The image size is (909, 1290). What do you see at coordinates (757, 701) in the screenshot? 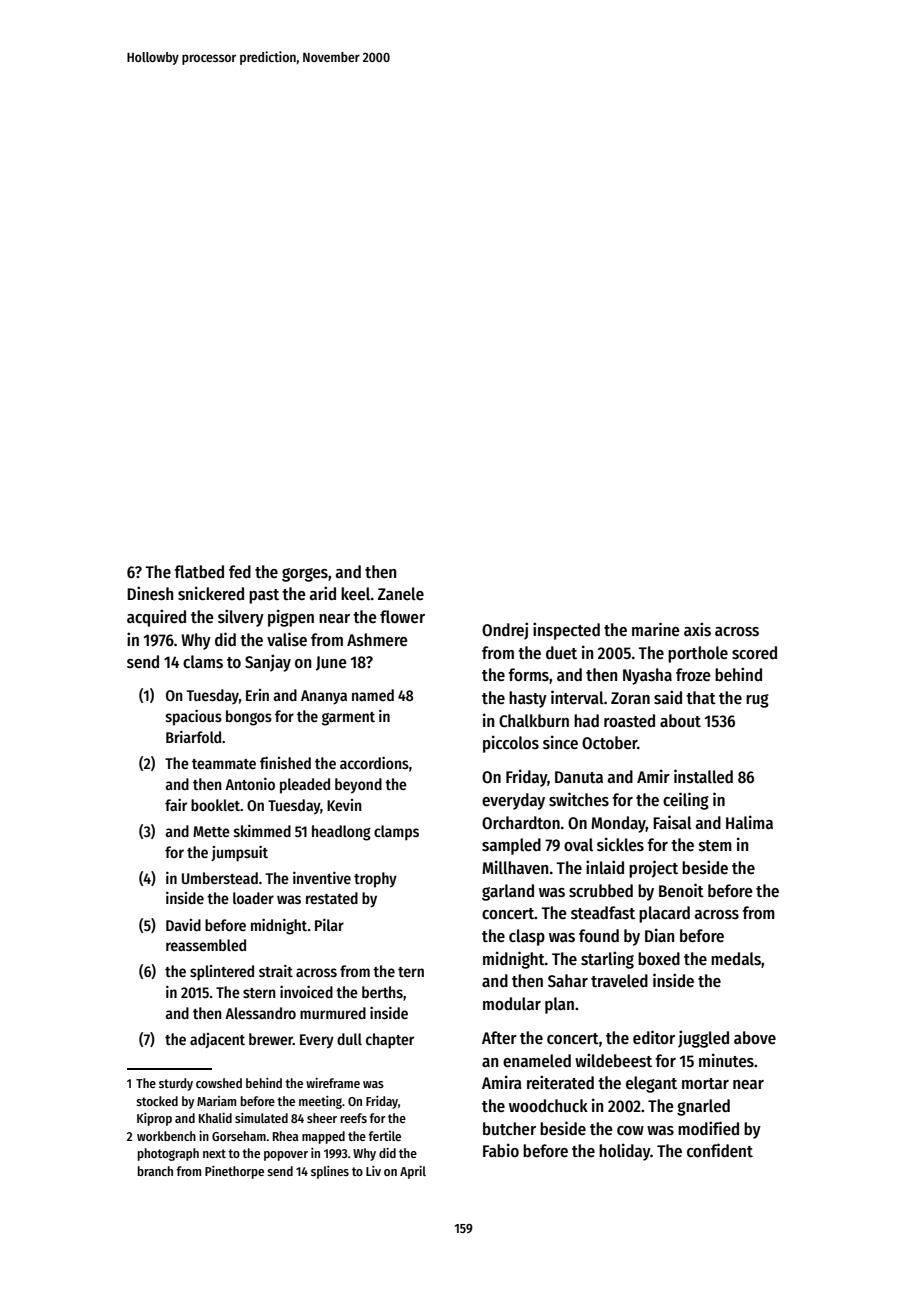
I see `rug` at bounding box center [757, 701].
